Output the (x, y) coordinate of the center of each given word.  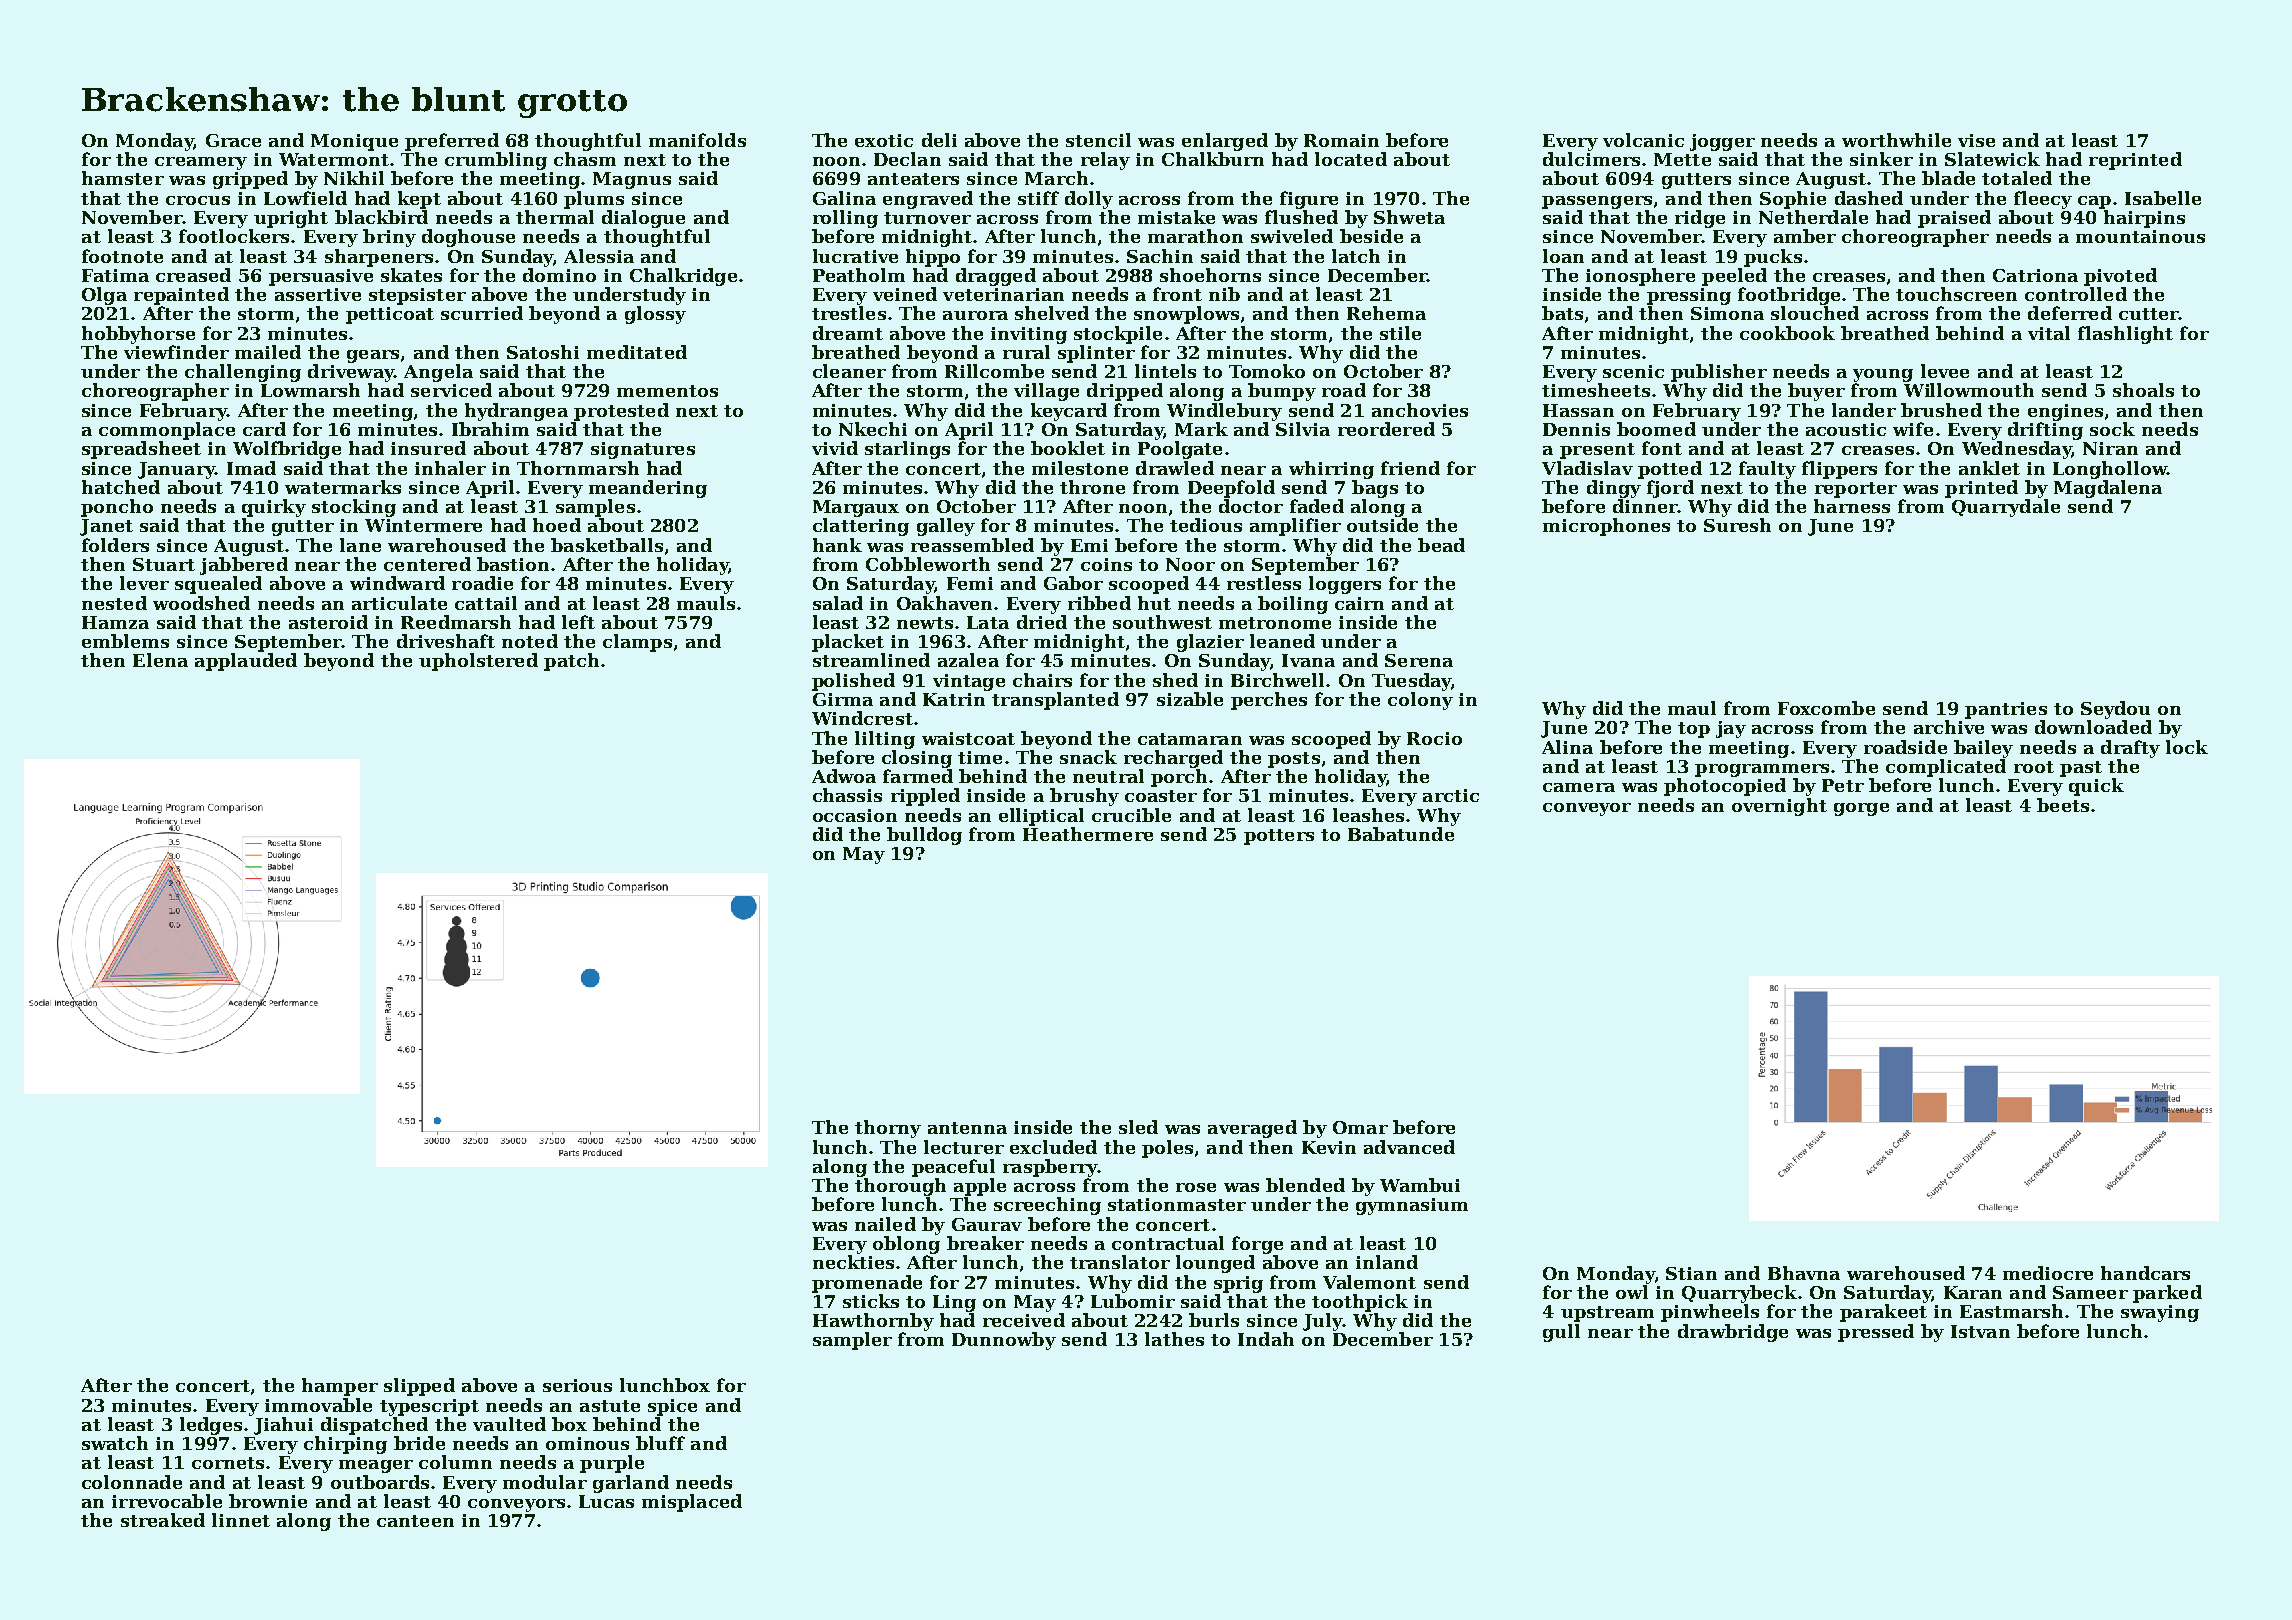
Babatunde (1401, 834)
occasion (855, 815)
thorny (888, 1129)
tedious (1206, 525)
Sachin (1160, 256)
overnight (1779, 807)
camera (1579, 787)
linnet (241, 1520)
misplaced (692, 1503)
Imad (251, 468)
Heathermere (1088, 834)
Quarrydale (2006, 508)
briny (389, 238)
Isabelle (2163, 198)
